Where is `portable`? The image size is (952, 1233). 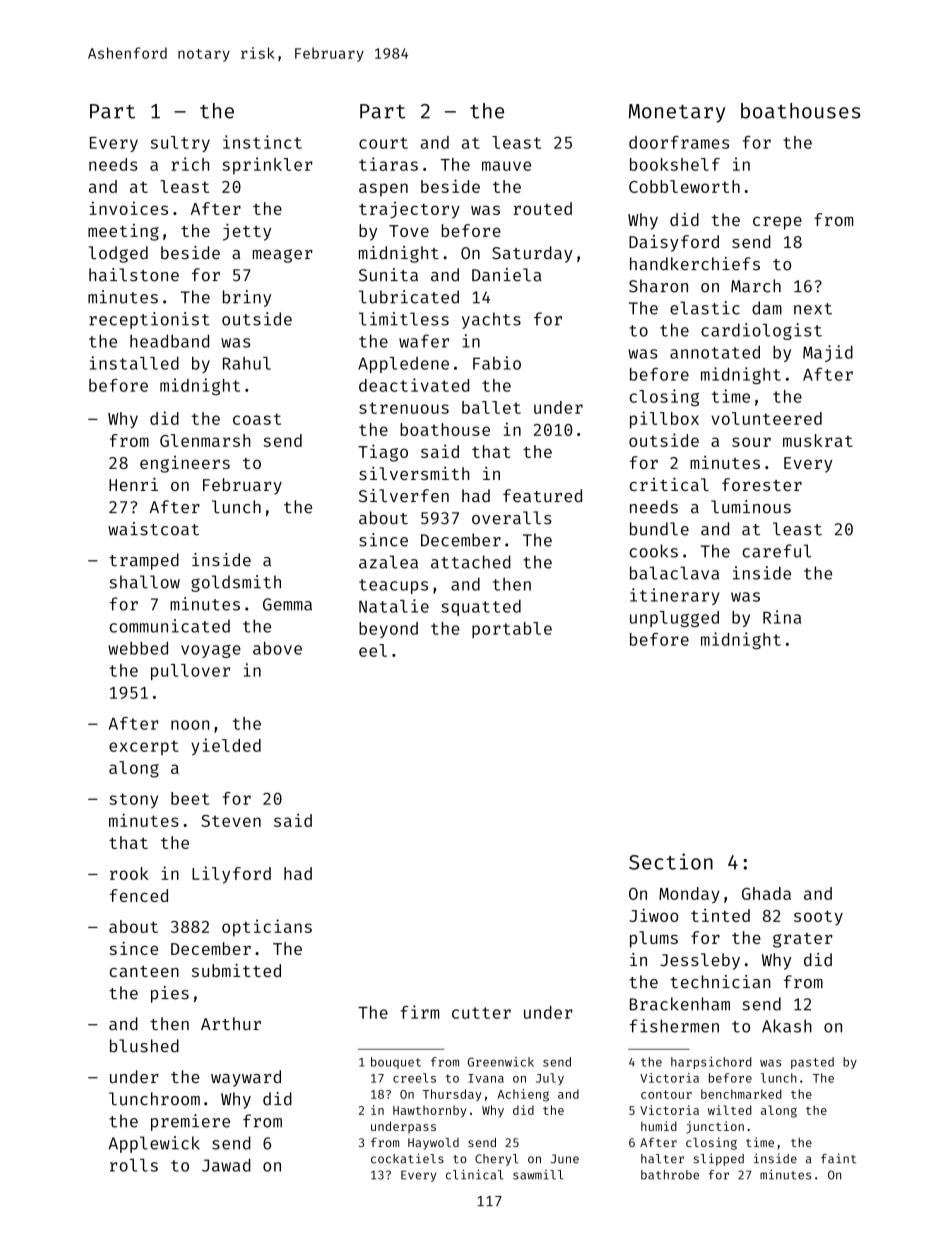
portable is located at coordinates (512, 630).
